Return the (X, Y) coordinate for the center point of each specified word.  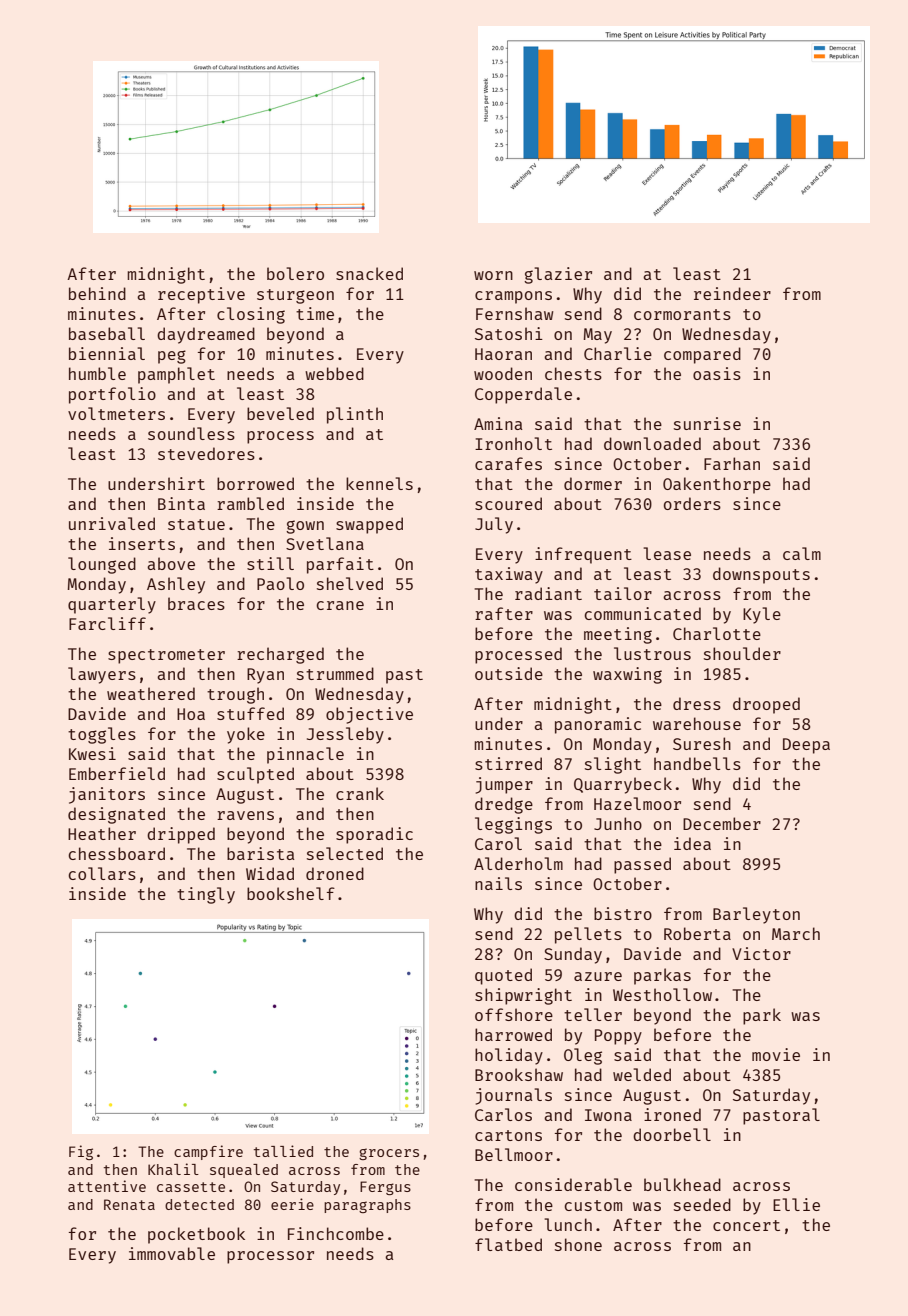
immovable (172, 1253)
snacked (369, 273)
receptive (201, 295)
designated (116, 815)
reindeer (732, 293)
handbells (697, 763)
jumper (504, 785)
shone (578, 1244)
